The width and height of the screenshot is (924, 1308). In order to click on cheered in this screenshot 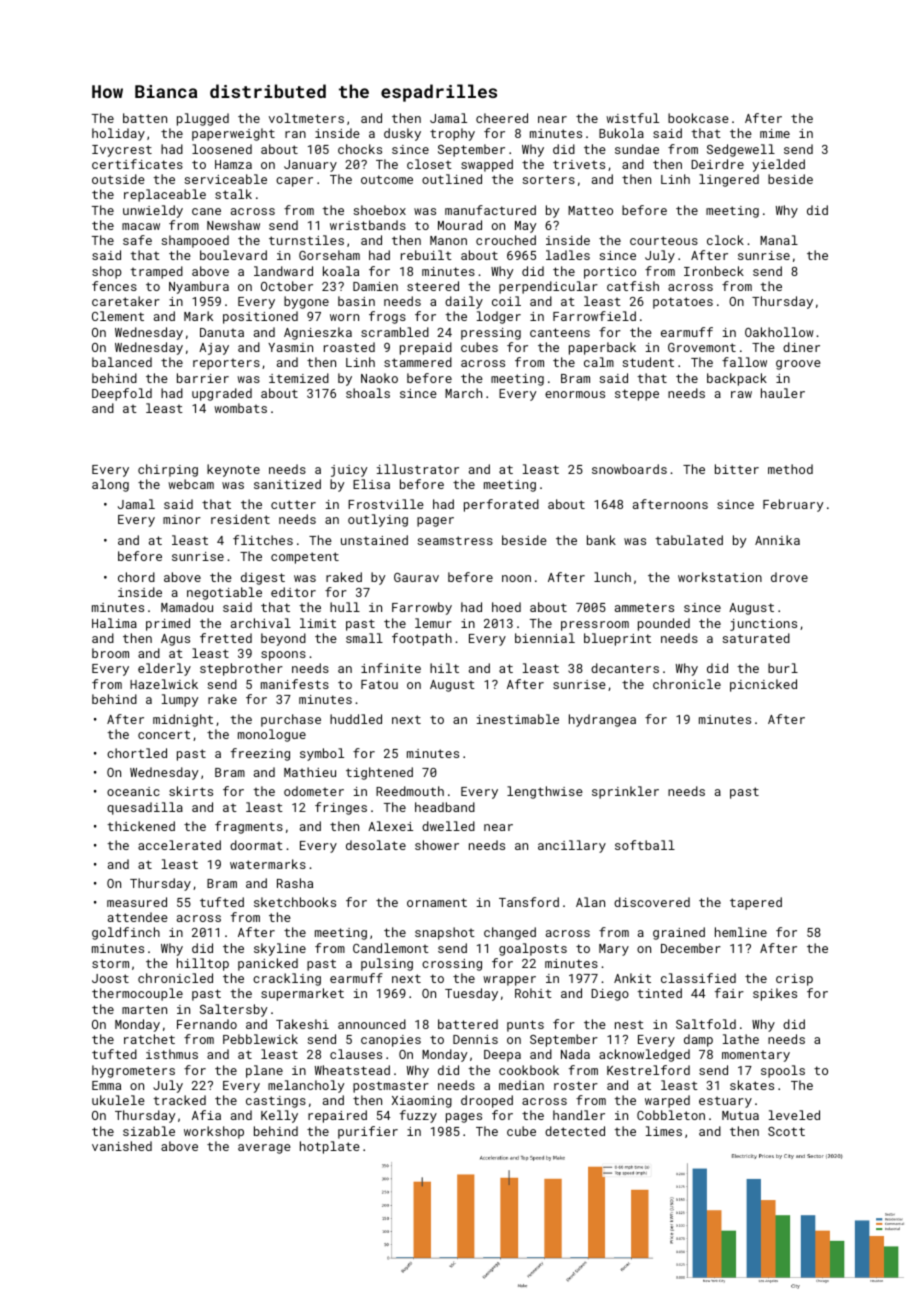, I will do `click(502, 118)`.
